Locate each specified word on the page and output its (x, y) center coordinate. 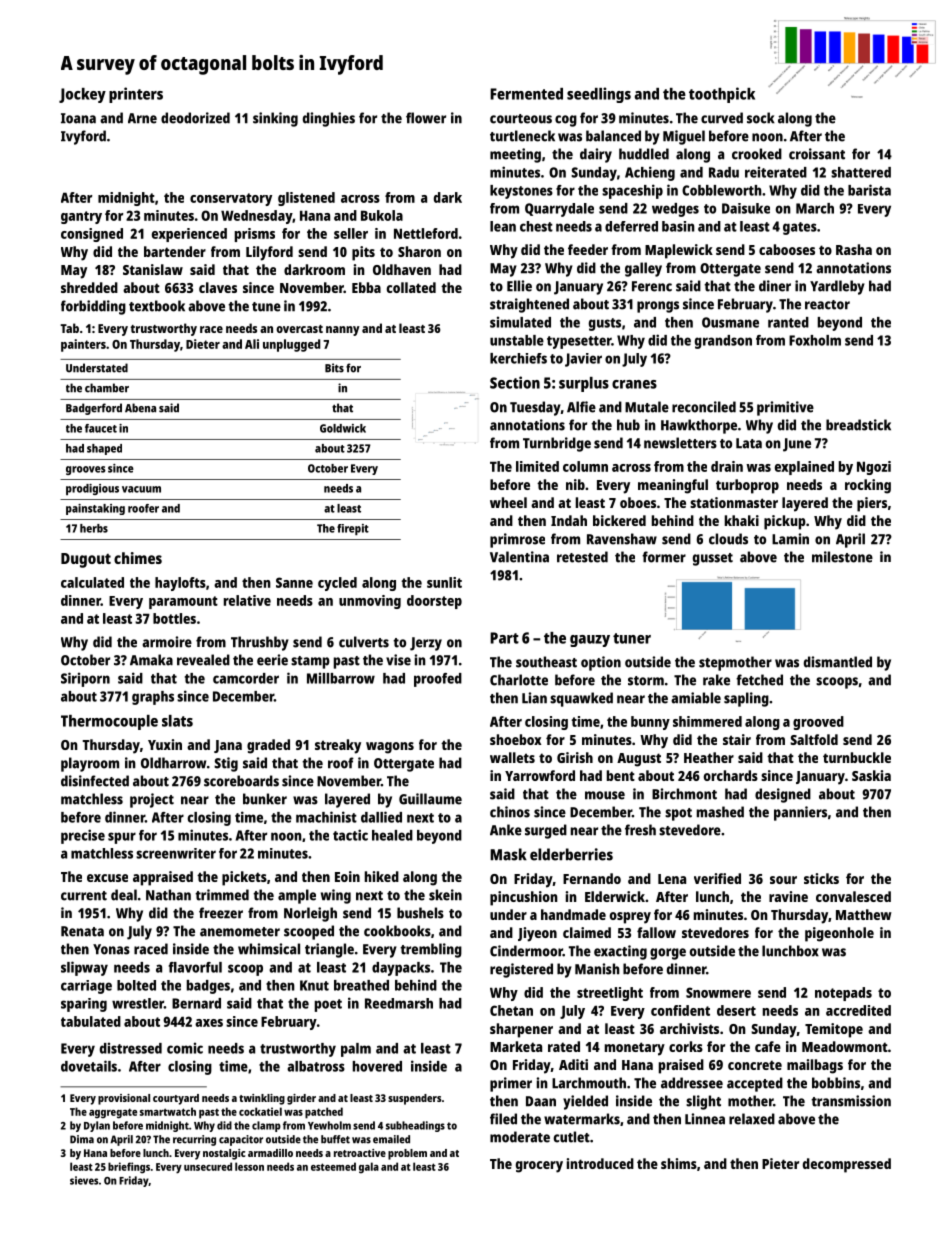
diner (775, 286)
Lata (749, 443)
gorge (668, 954)
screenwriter (176, 853)
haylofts (180, 584)
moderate (520, 1137)
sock (761, 118)
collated (411, 287)
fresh (640, 830)
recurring (194, 1140)
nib (575, 484)
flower (426, 118)
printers (136, 95)
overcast (299, 329)
